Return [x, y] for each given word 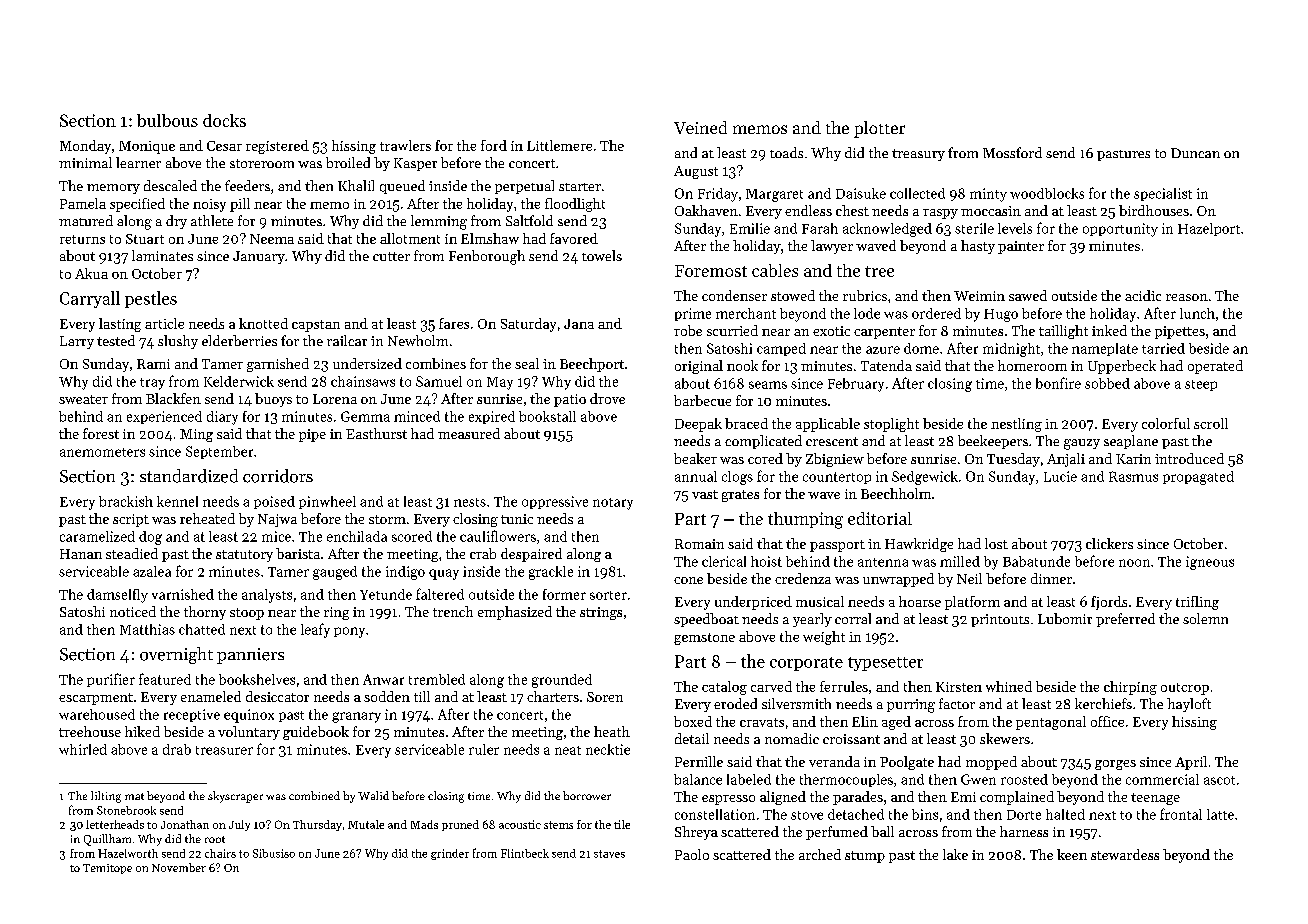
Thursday [317, 825]
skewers [1005, 738]
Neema [272, 239]
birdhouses [1154, 210]
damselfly [117, 596]
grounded [562, 681]
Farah [820, 228]
